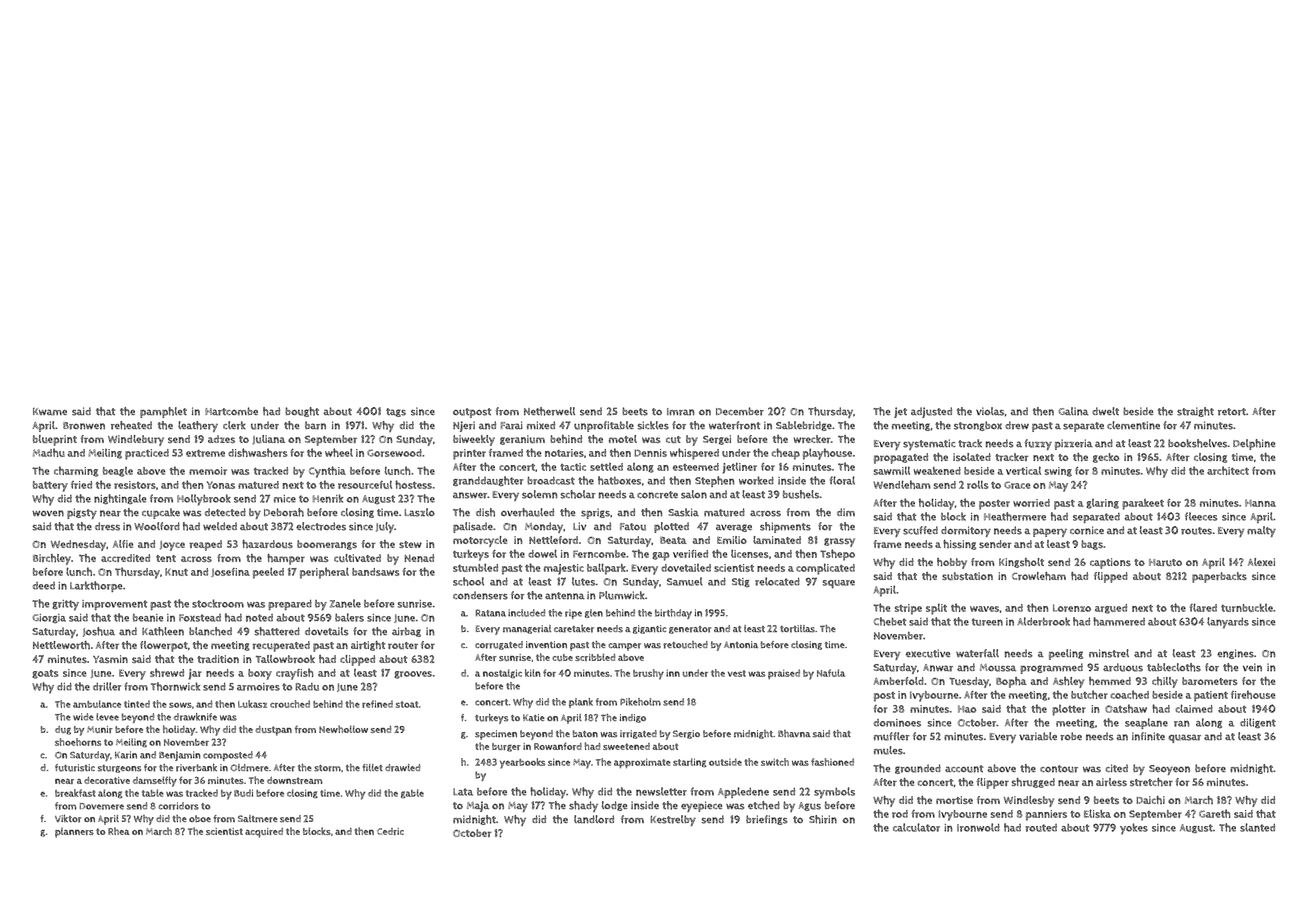 This screenshot has width=1308, height=924. What do you see at coordinates (258, 819) in the screenshot?
I see `Saltmere` at bounding box center [258, 819].
